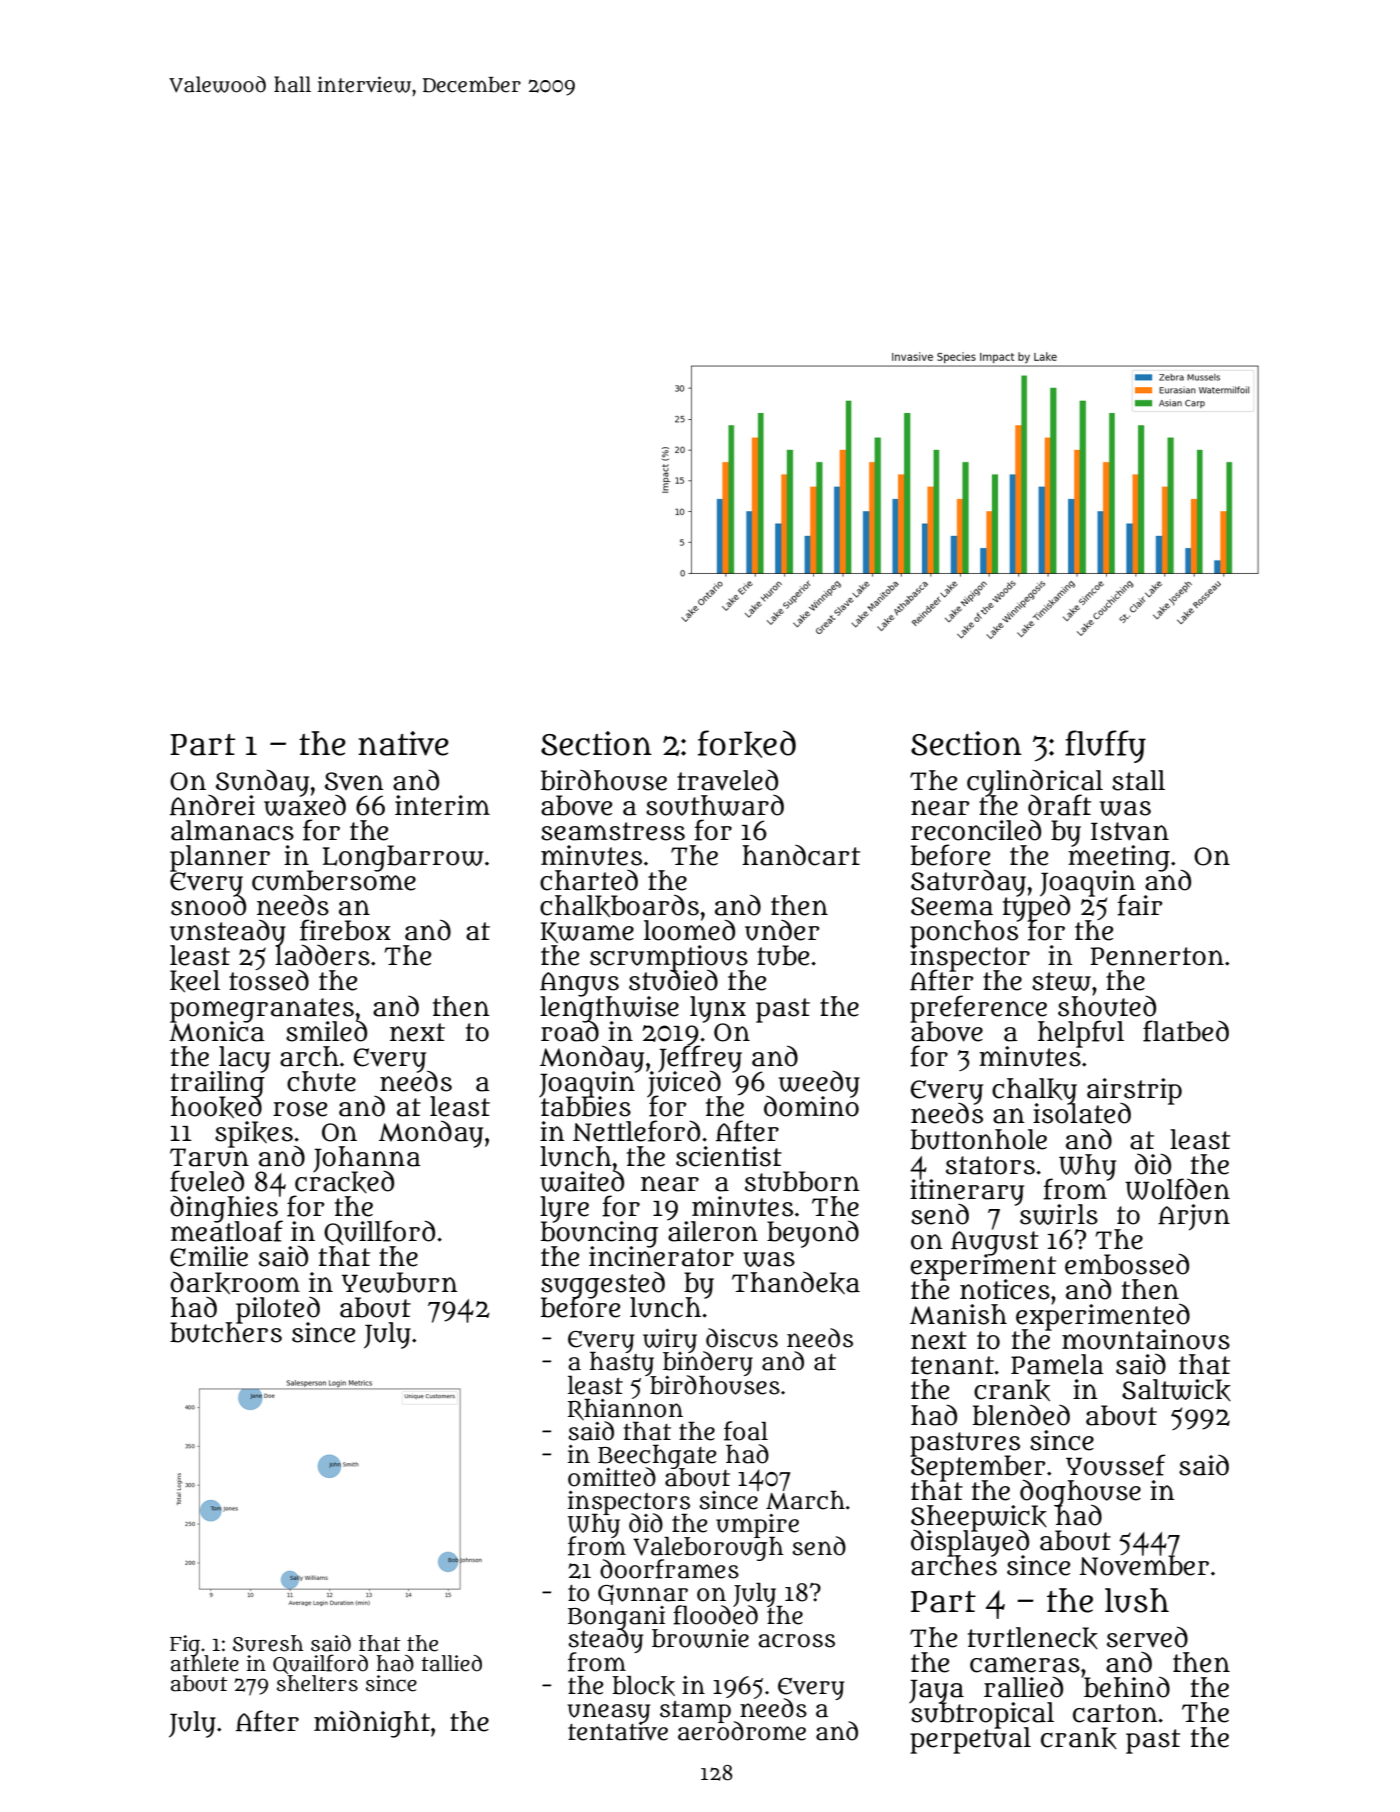 The height and width of the screenshot is (1812, 1400). What do you see at coordinates (1134, 1091) in the screenshot?
I see `airstrip` at bounding box center [1134, 1091].
